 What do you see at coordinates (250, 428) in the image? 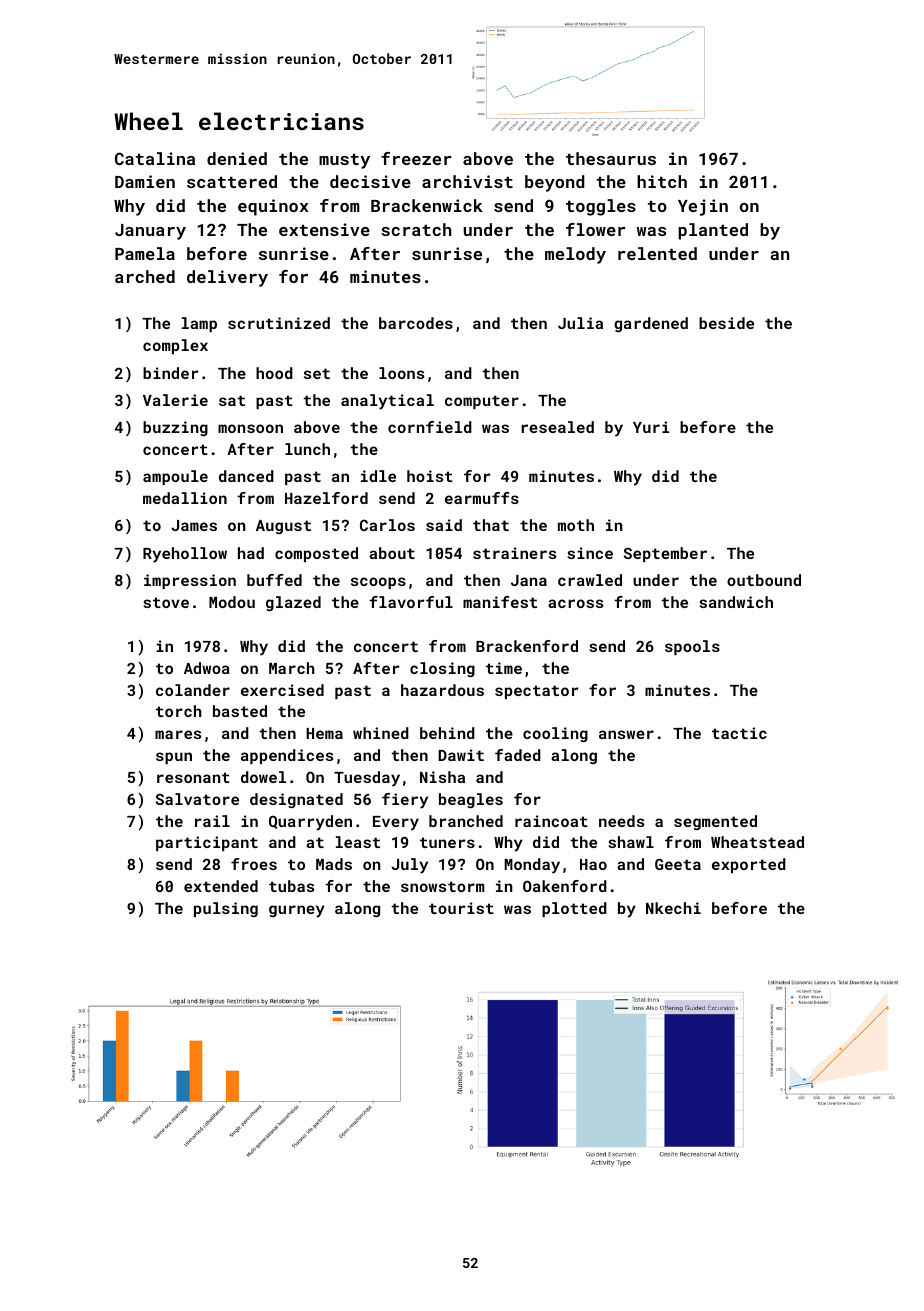
I see `monsoon` at bounding box center [250, 428].
